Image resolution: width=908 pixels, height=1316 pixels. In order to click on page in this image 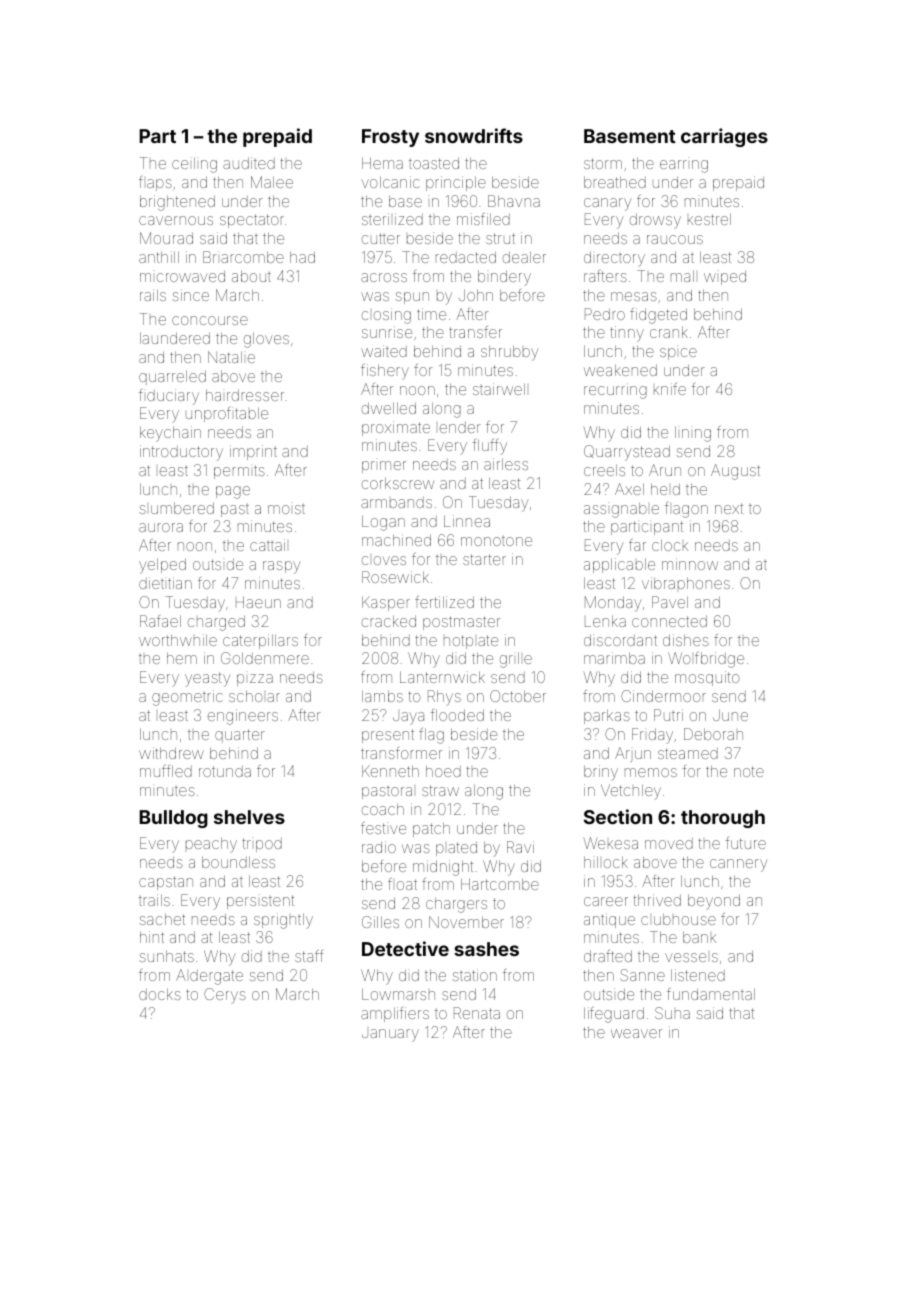, I will do `click(233, 492)`.
